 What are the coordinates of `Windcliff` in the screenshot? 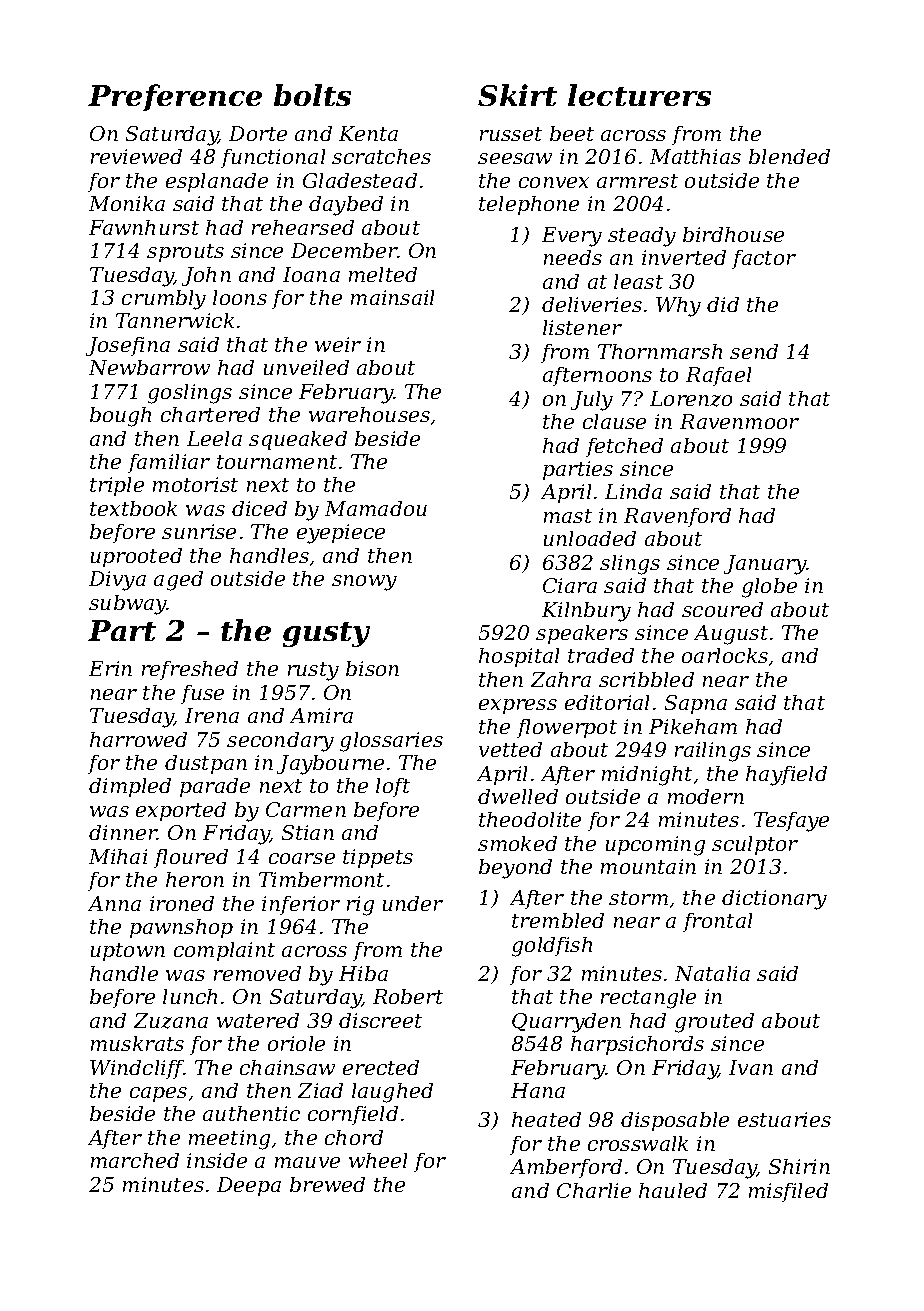 It's located at (137, 1069).
